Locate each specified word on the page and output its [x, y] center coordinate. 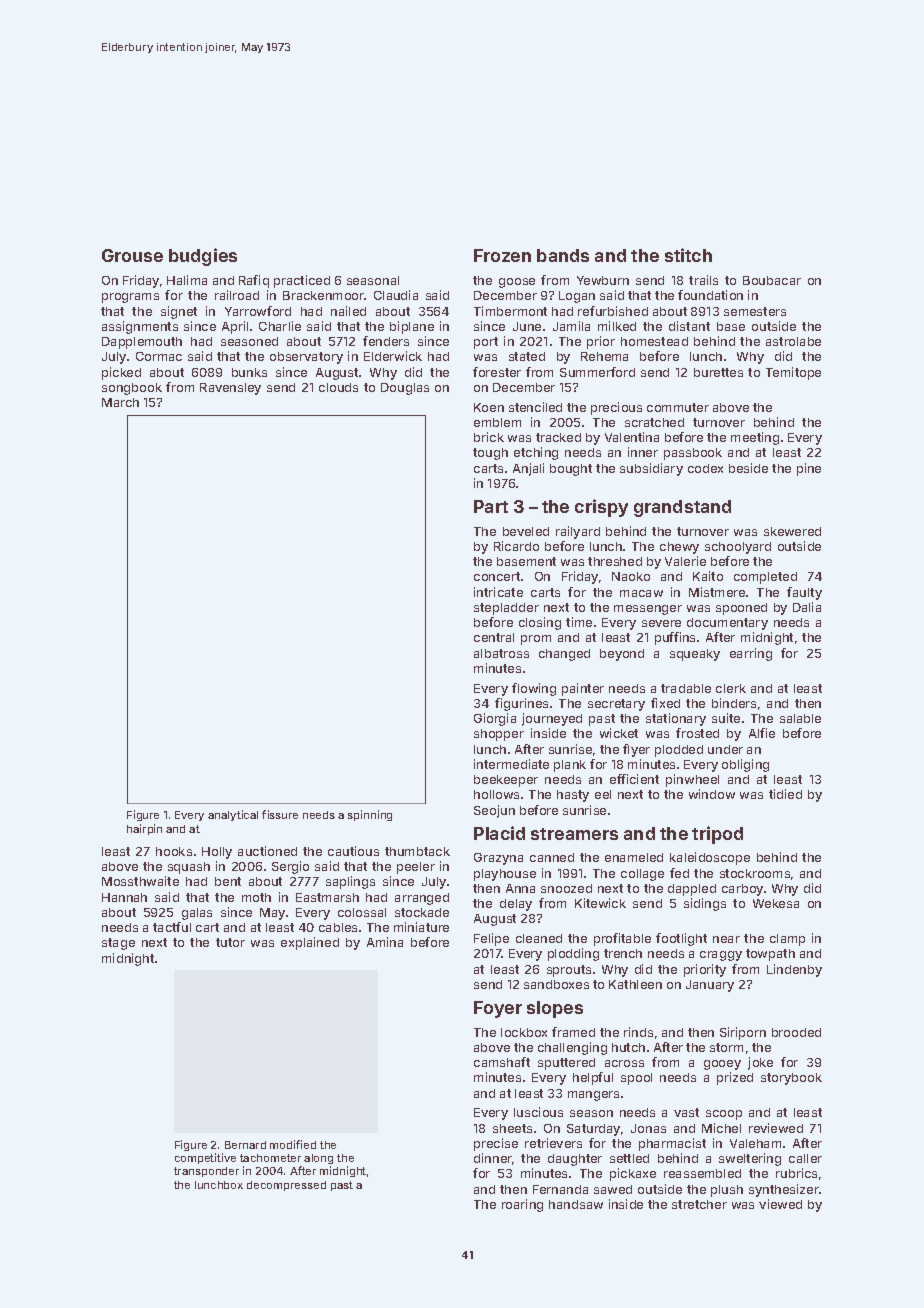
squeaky [695, 655]
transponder [206, 1172]
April [235, 327]
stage [118, 944]
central [494, 637]
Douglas [405, 389]
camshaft [502, 1062]
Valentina [632, 437]
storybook [791, 1079]
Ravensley [230, 389]
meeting [755, 438]
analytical [233, 815]
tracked [558, 437]
